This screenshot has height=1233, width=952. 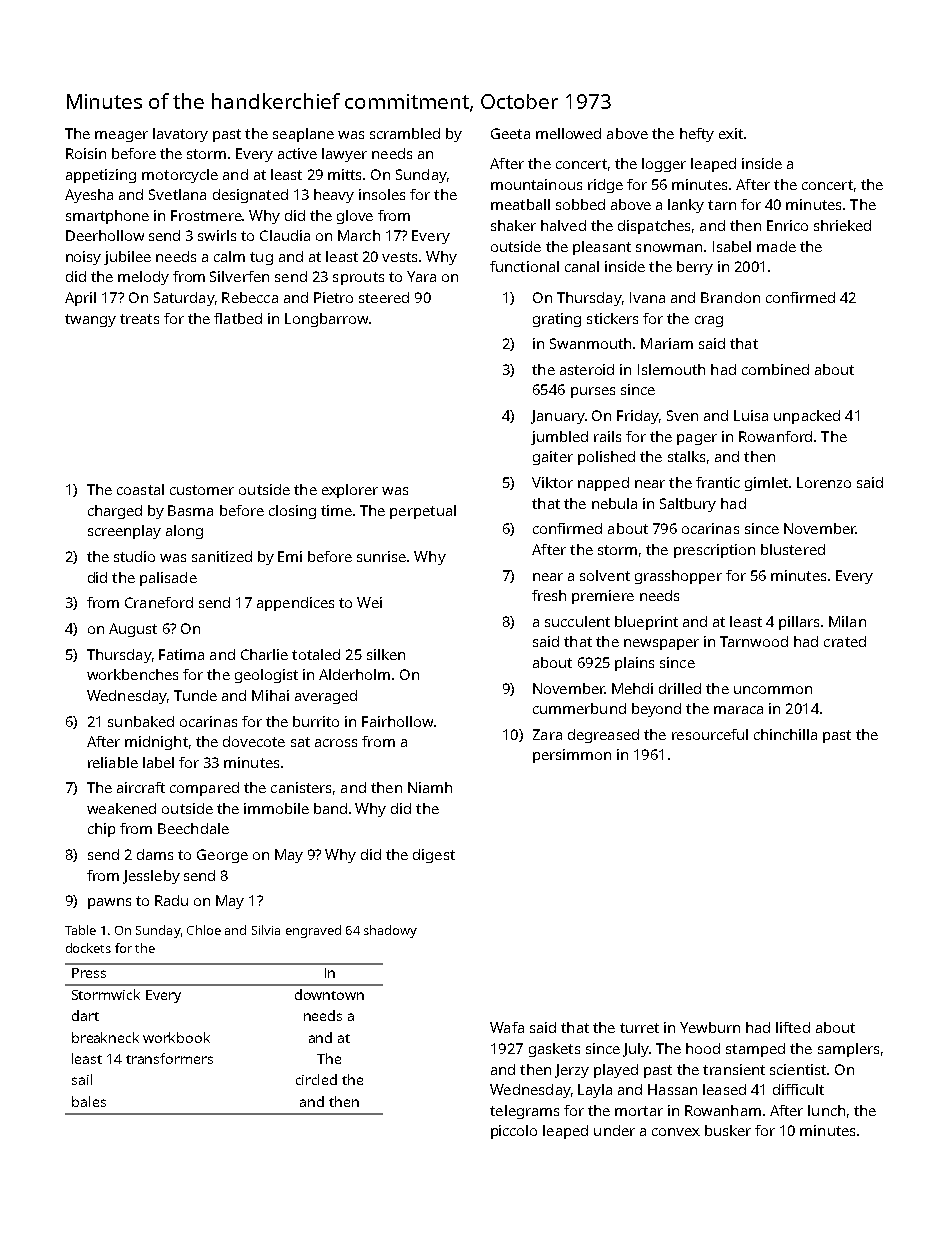 What do you see at coordinates (88, 948) in the screenshot?
I see `dockets` at bounding box center [88, 948].
